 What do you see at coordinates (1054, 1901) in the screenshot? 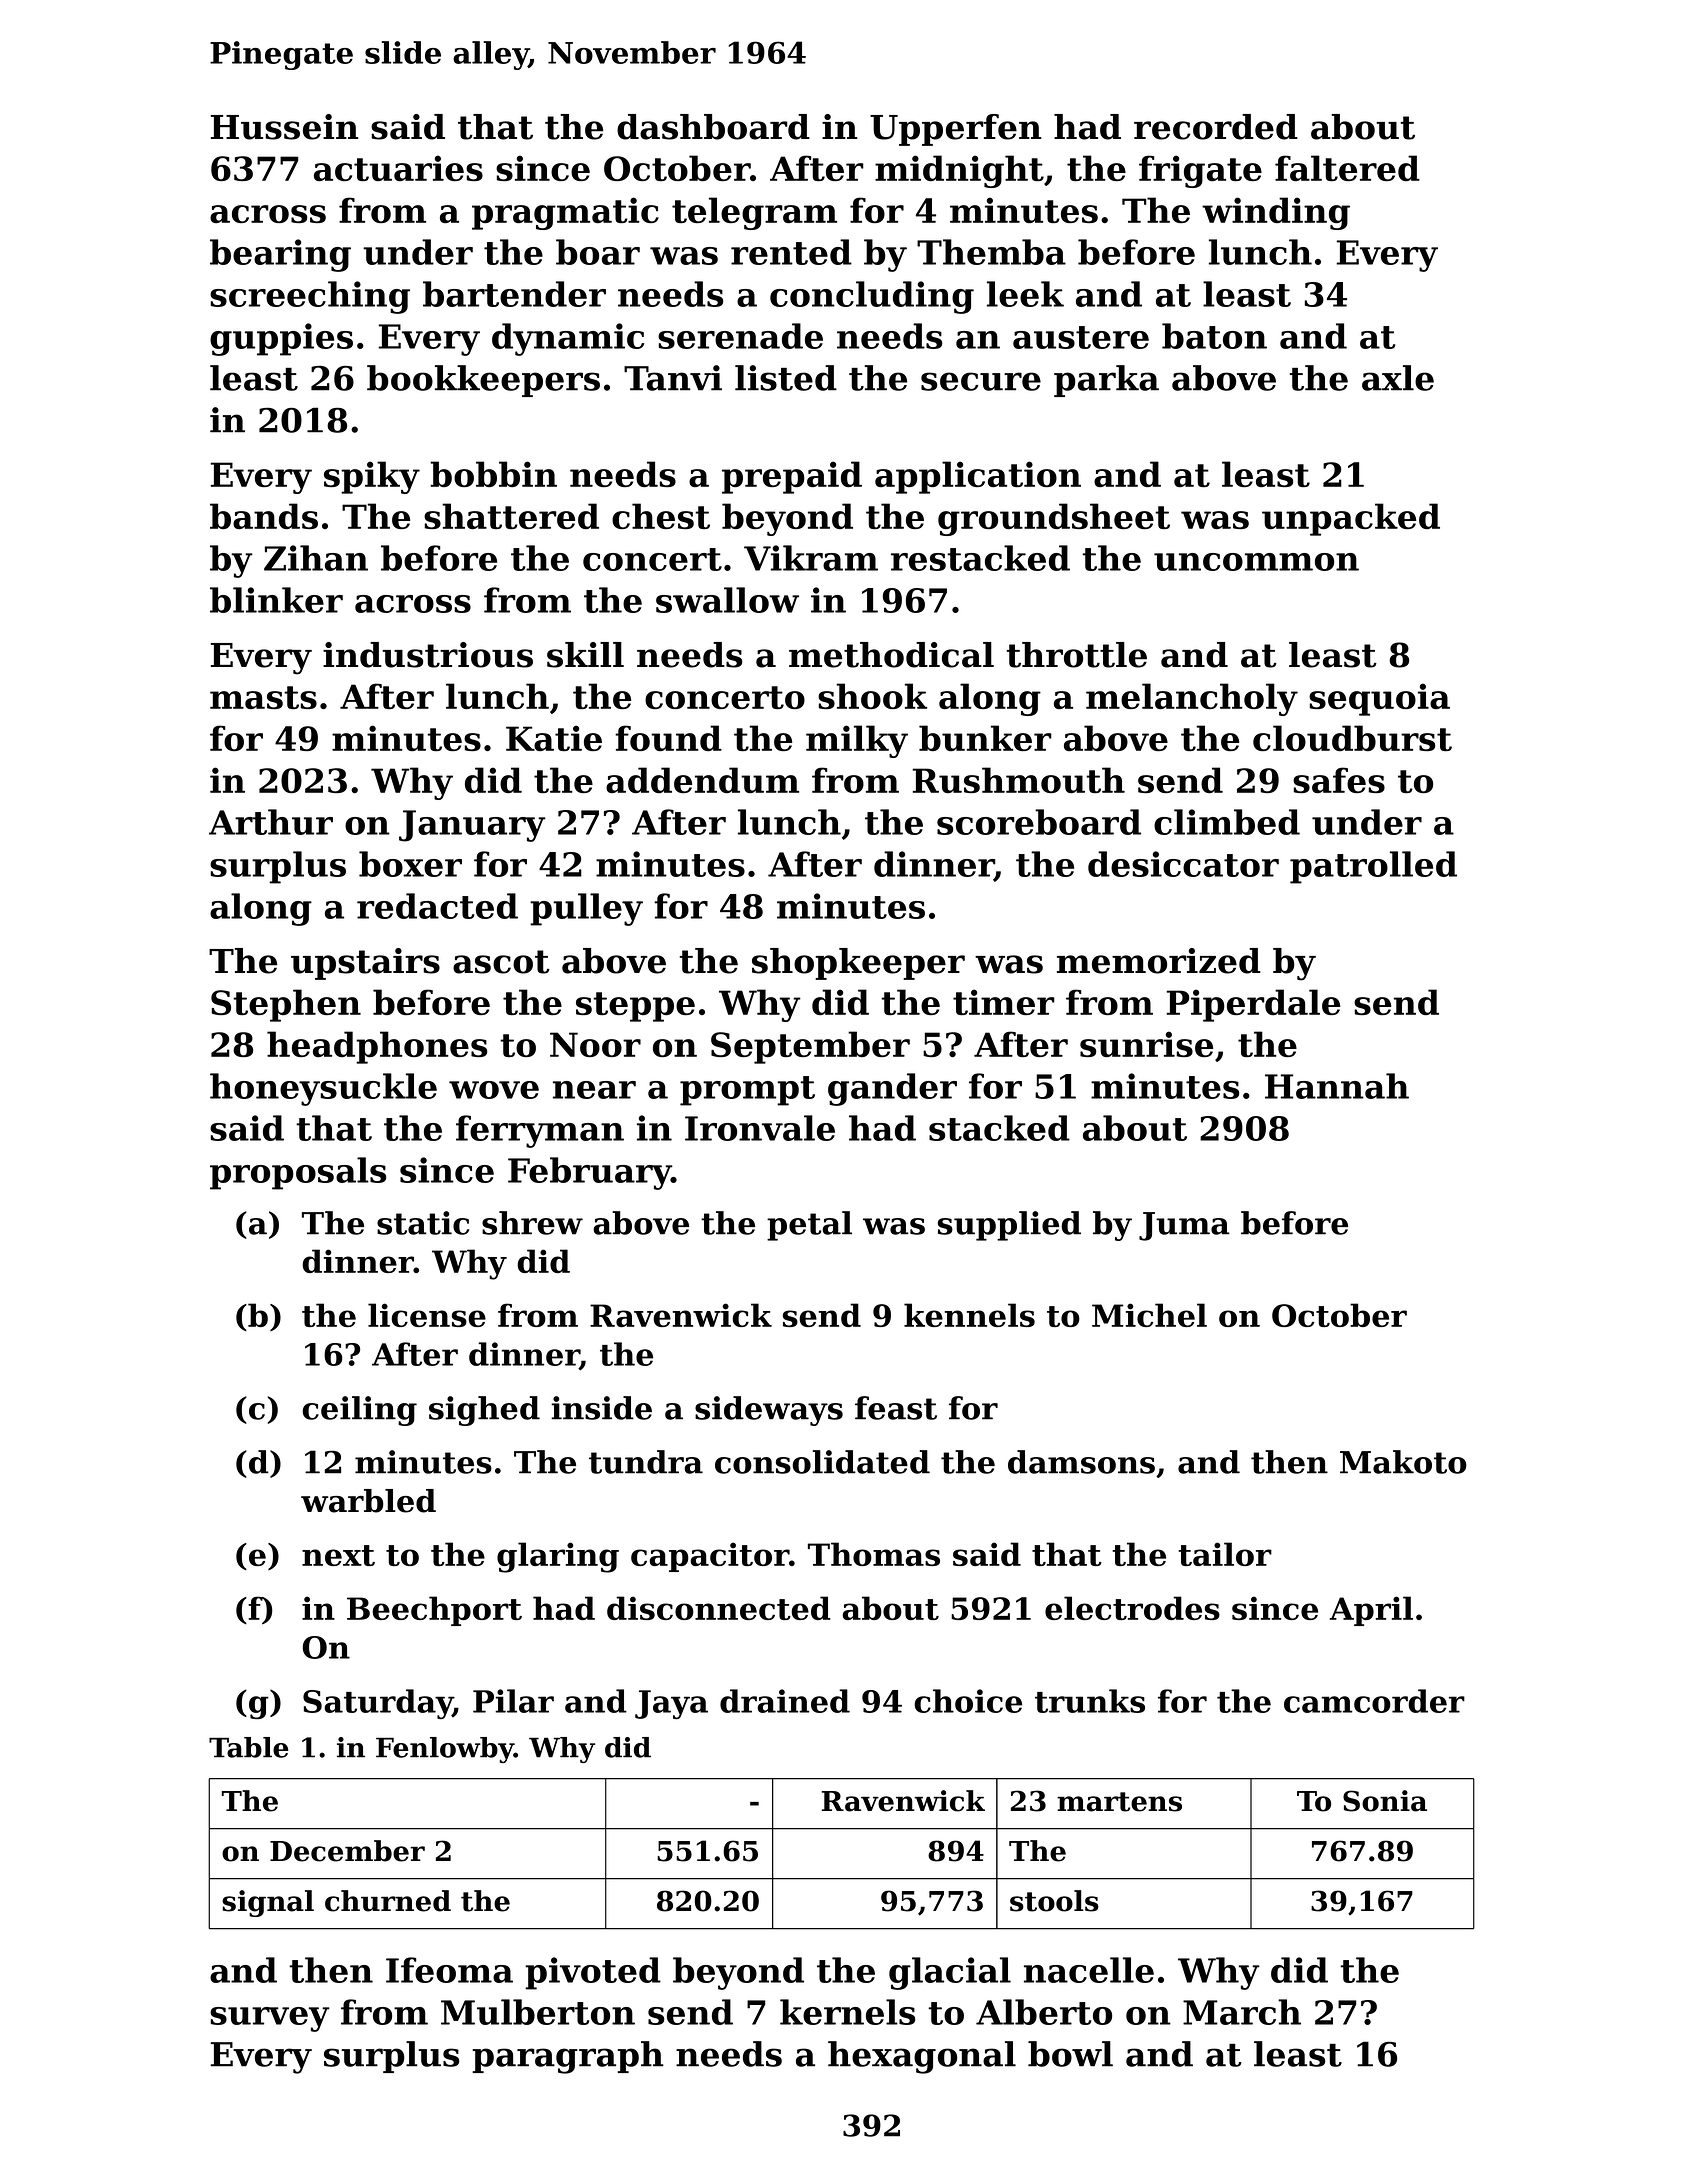
I see `stools` at bounding box center [1054, 1901].
